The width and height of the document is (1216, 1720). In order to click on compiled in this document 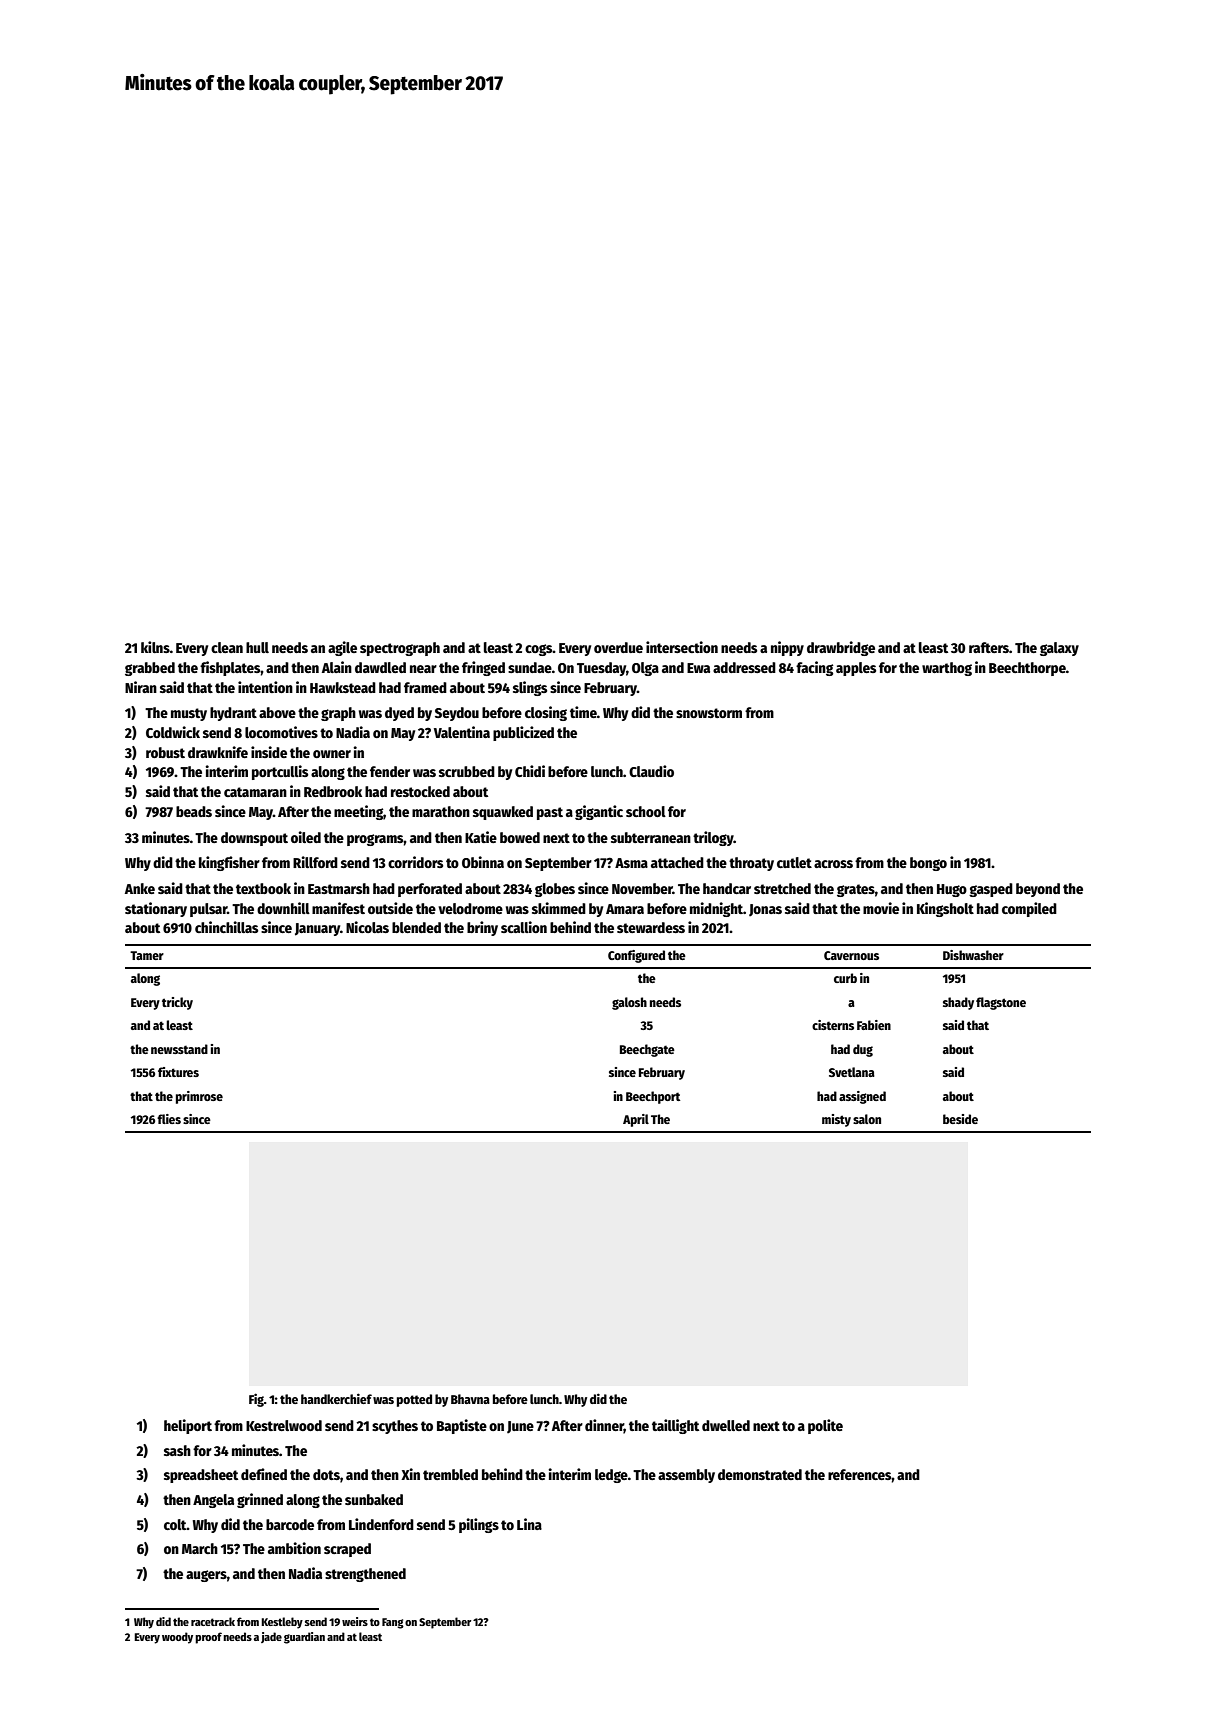, I will do `click(1029, 909)`.
